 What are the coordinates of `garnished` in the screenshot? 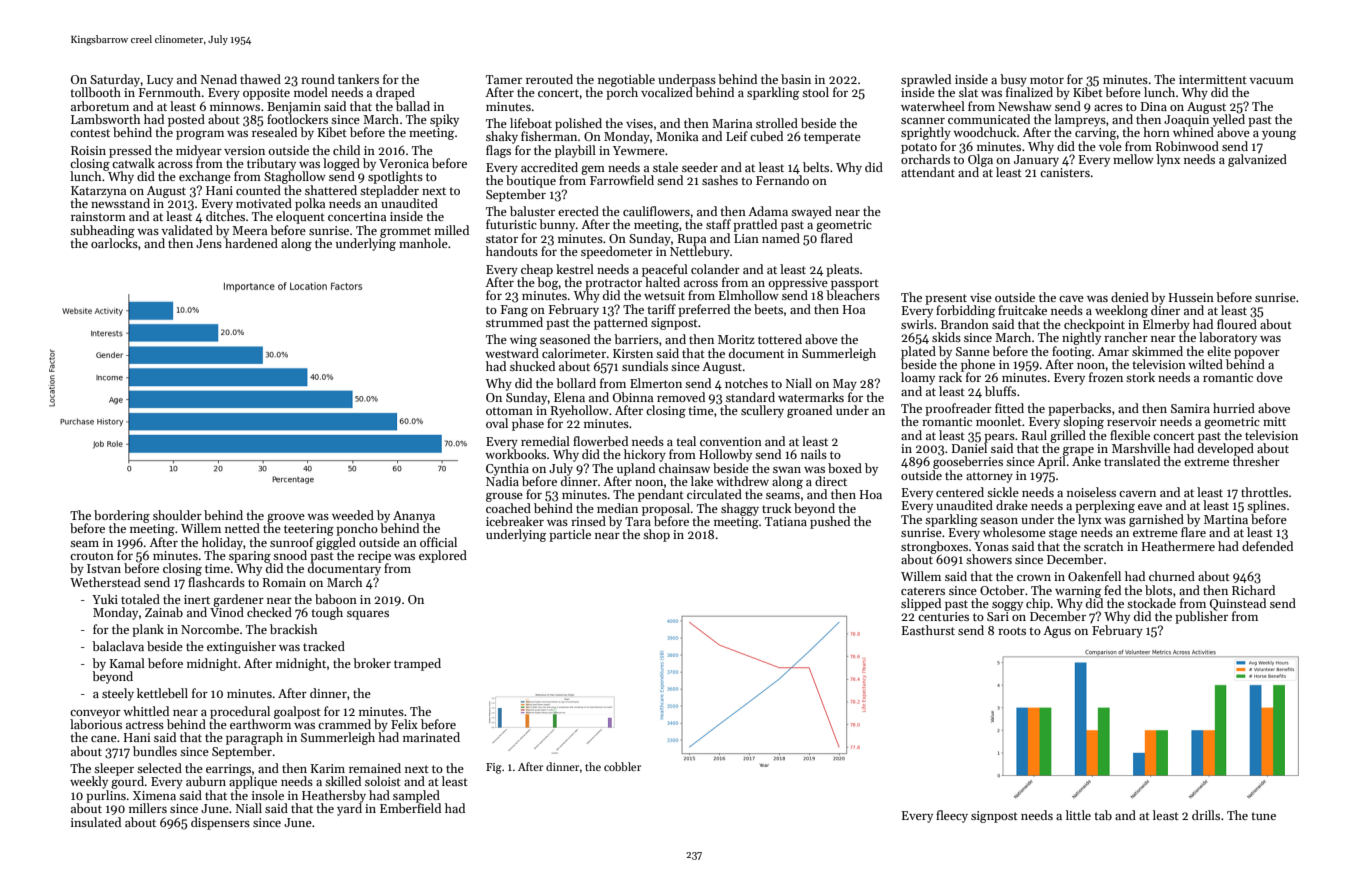 It's located at (1156, 520).
